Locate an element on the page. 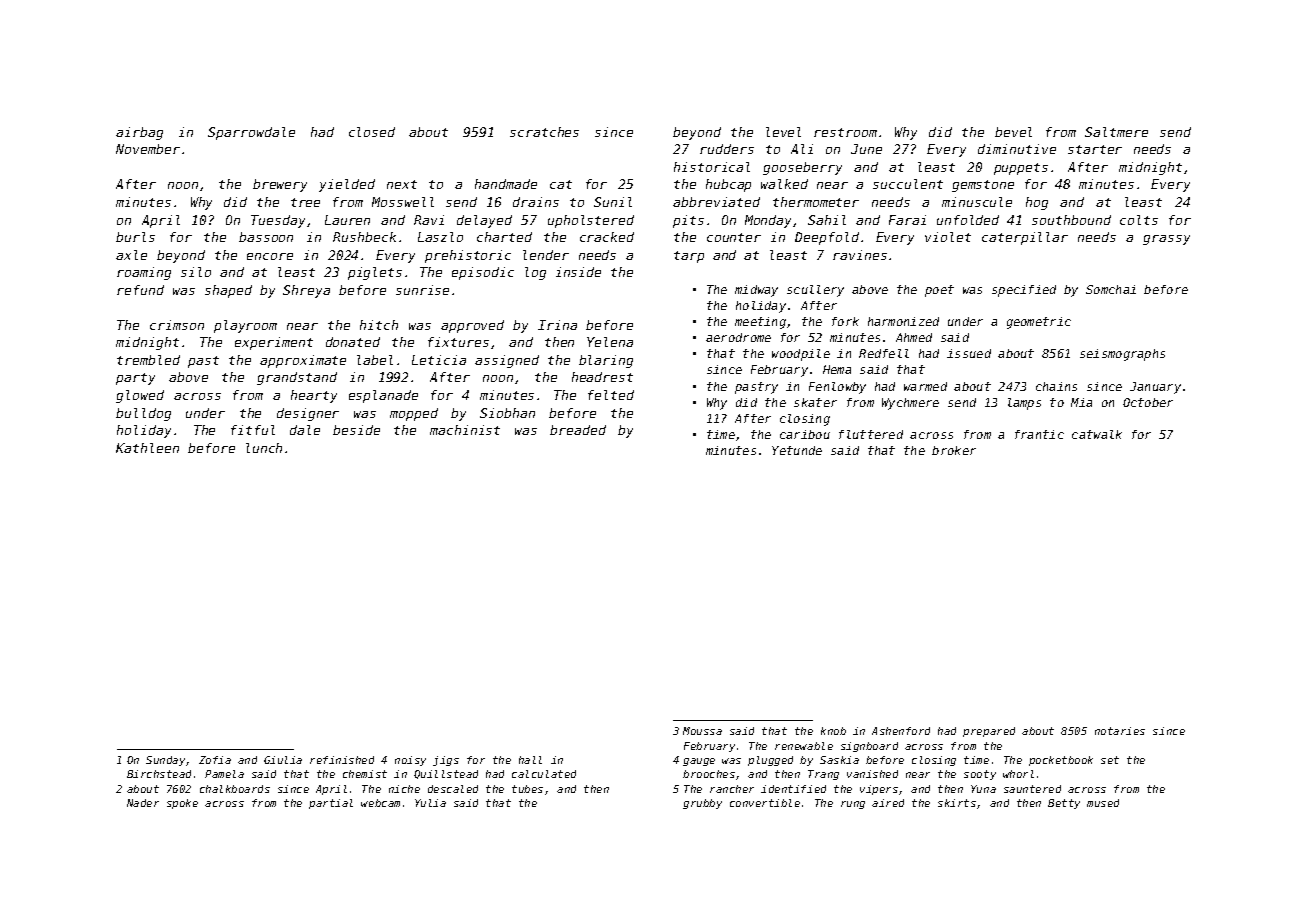  Saltmere is located at coordinates (1116, 132).
